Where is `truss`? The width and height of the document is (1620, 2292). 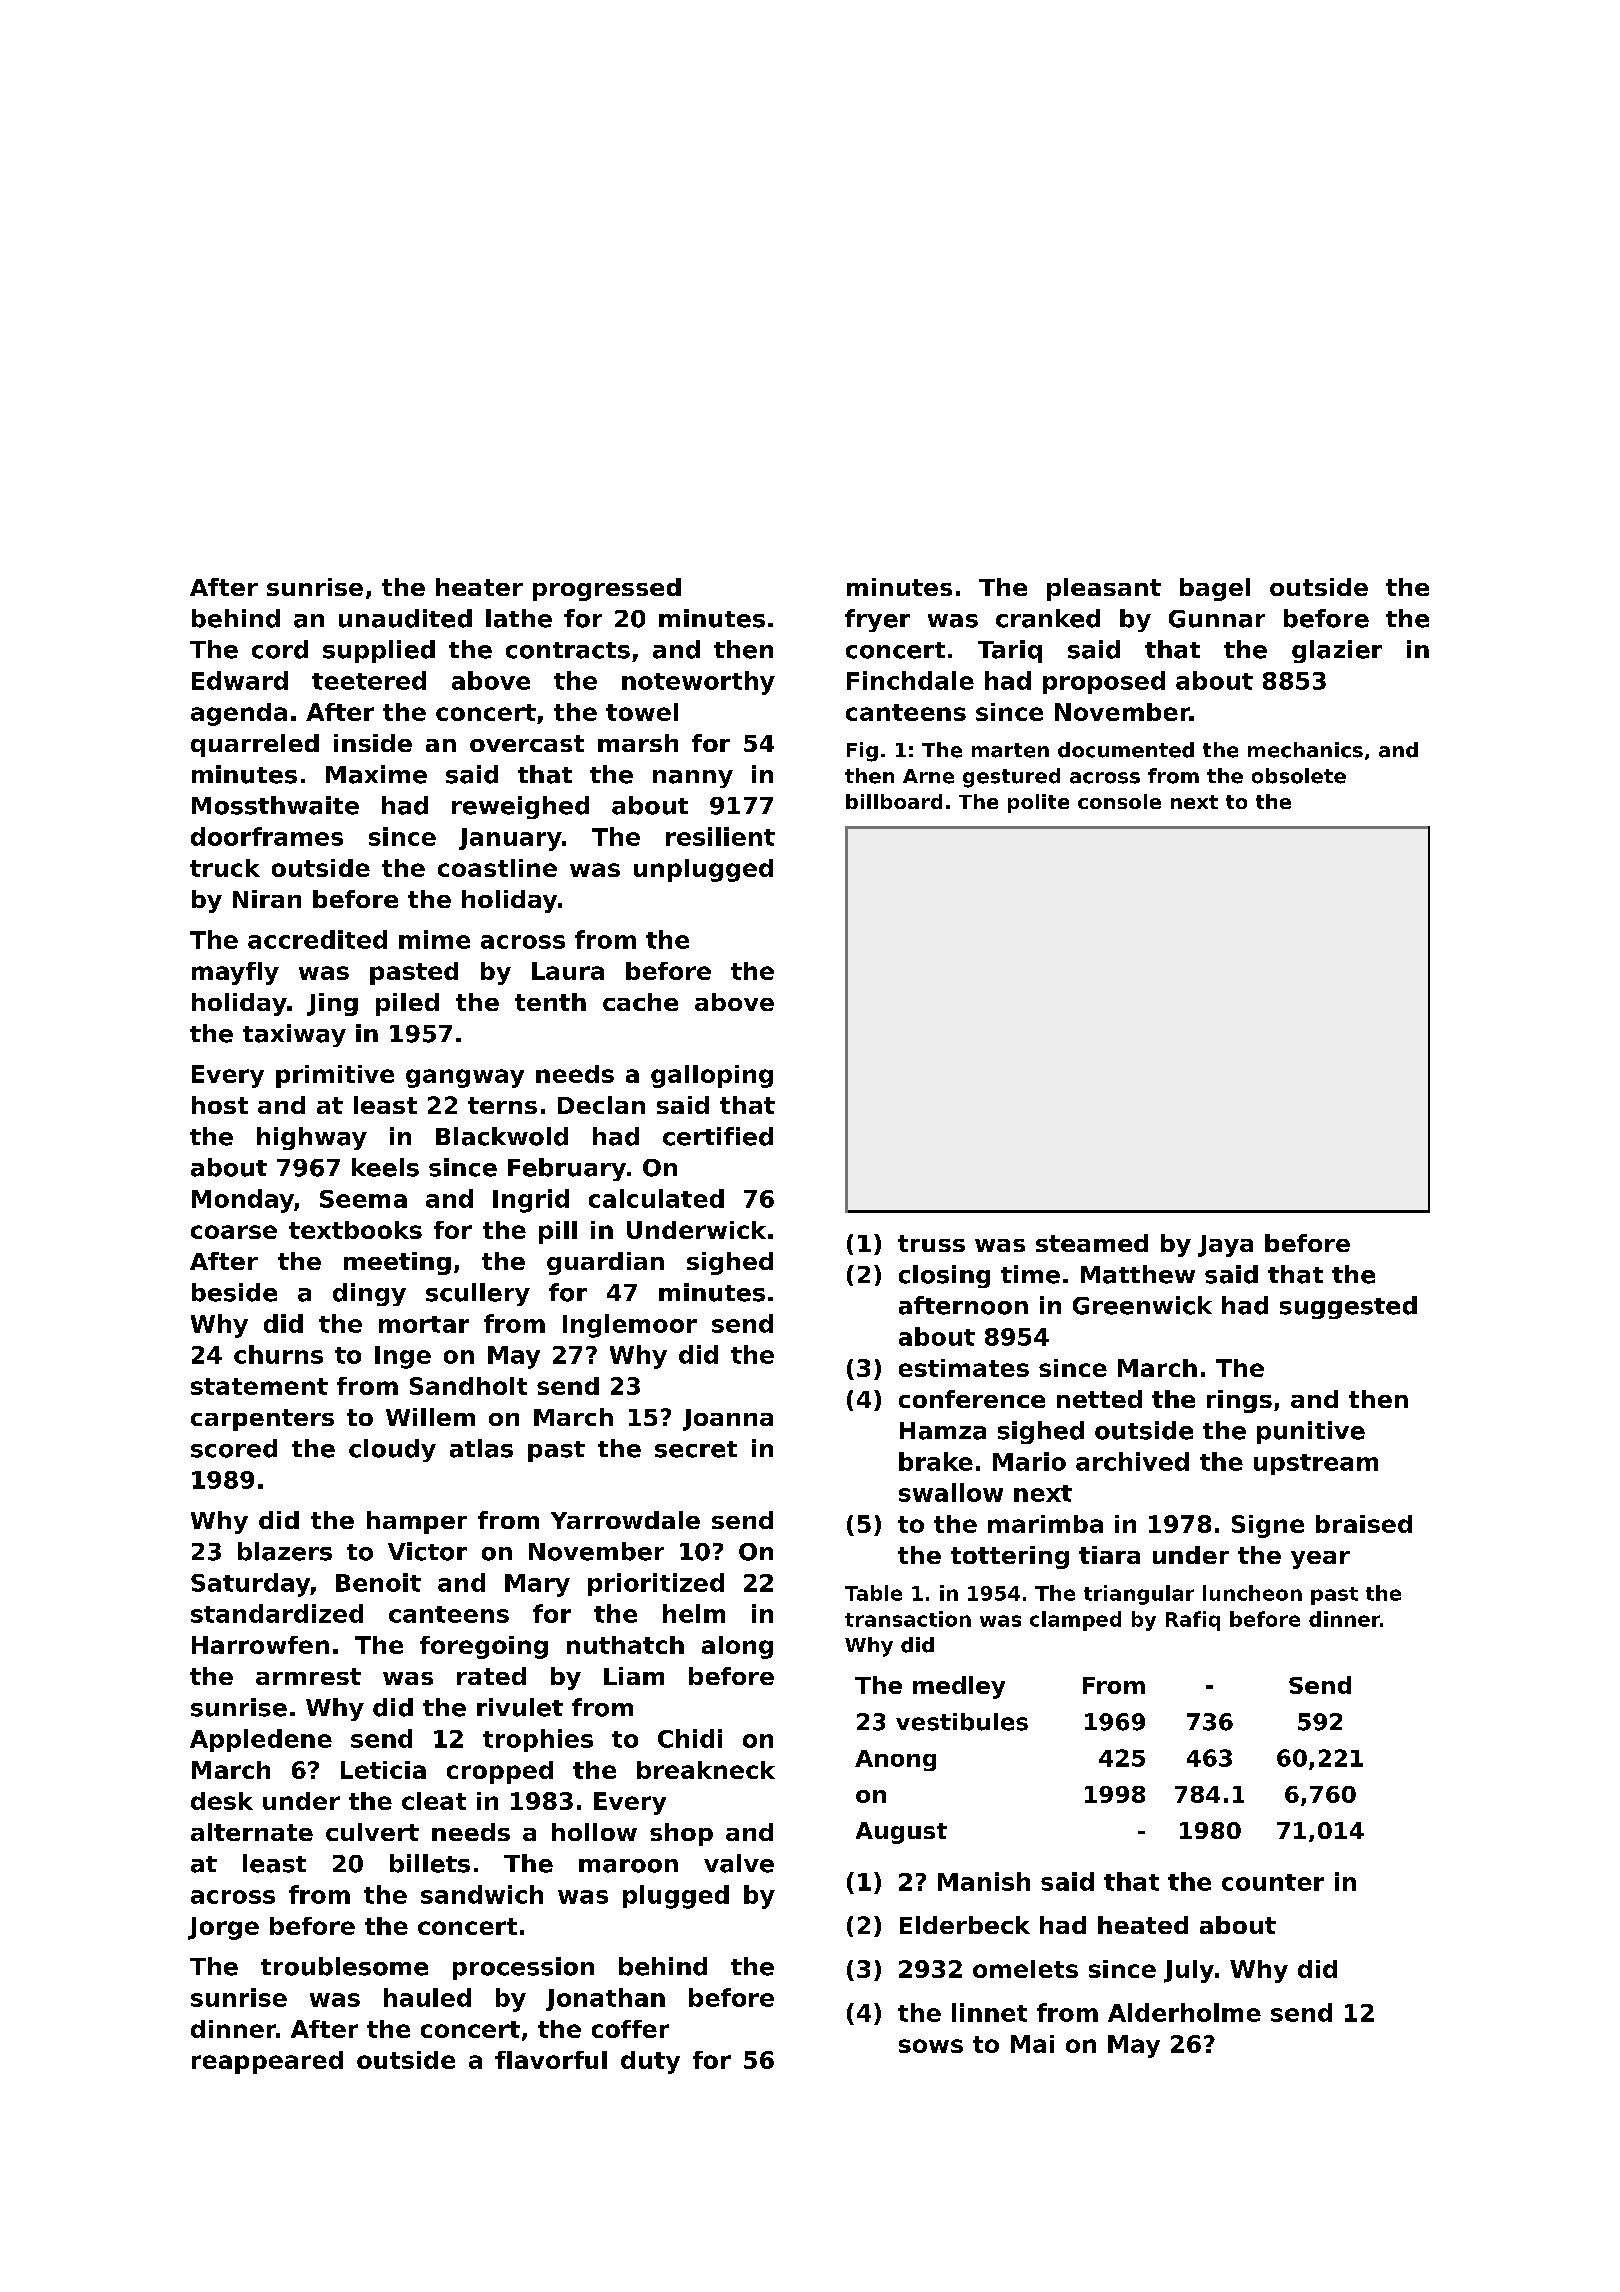 truss is located at coordinates (931, 1243).
